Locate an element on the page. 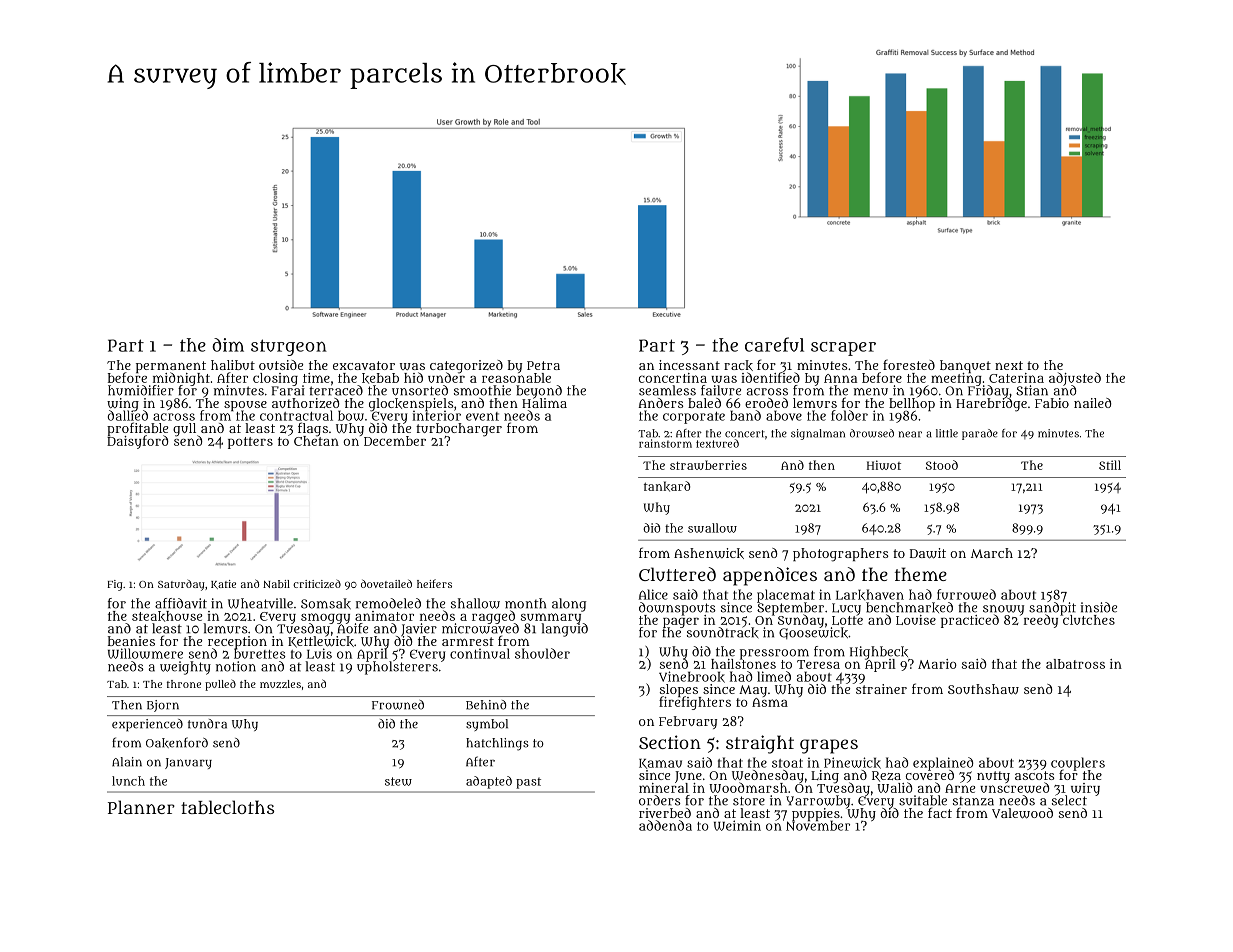 The width and height of the page is (1233, 952). tankard is located at coordinates (667, 486).
